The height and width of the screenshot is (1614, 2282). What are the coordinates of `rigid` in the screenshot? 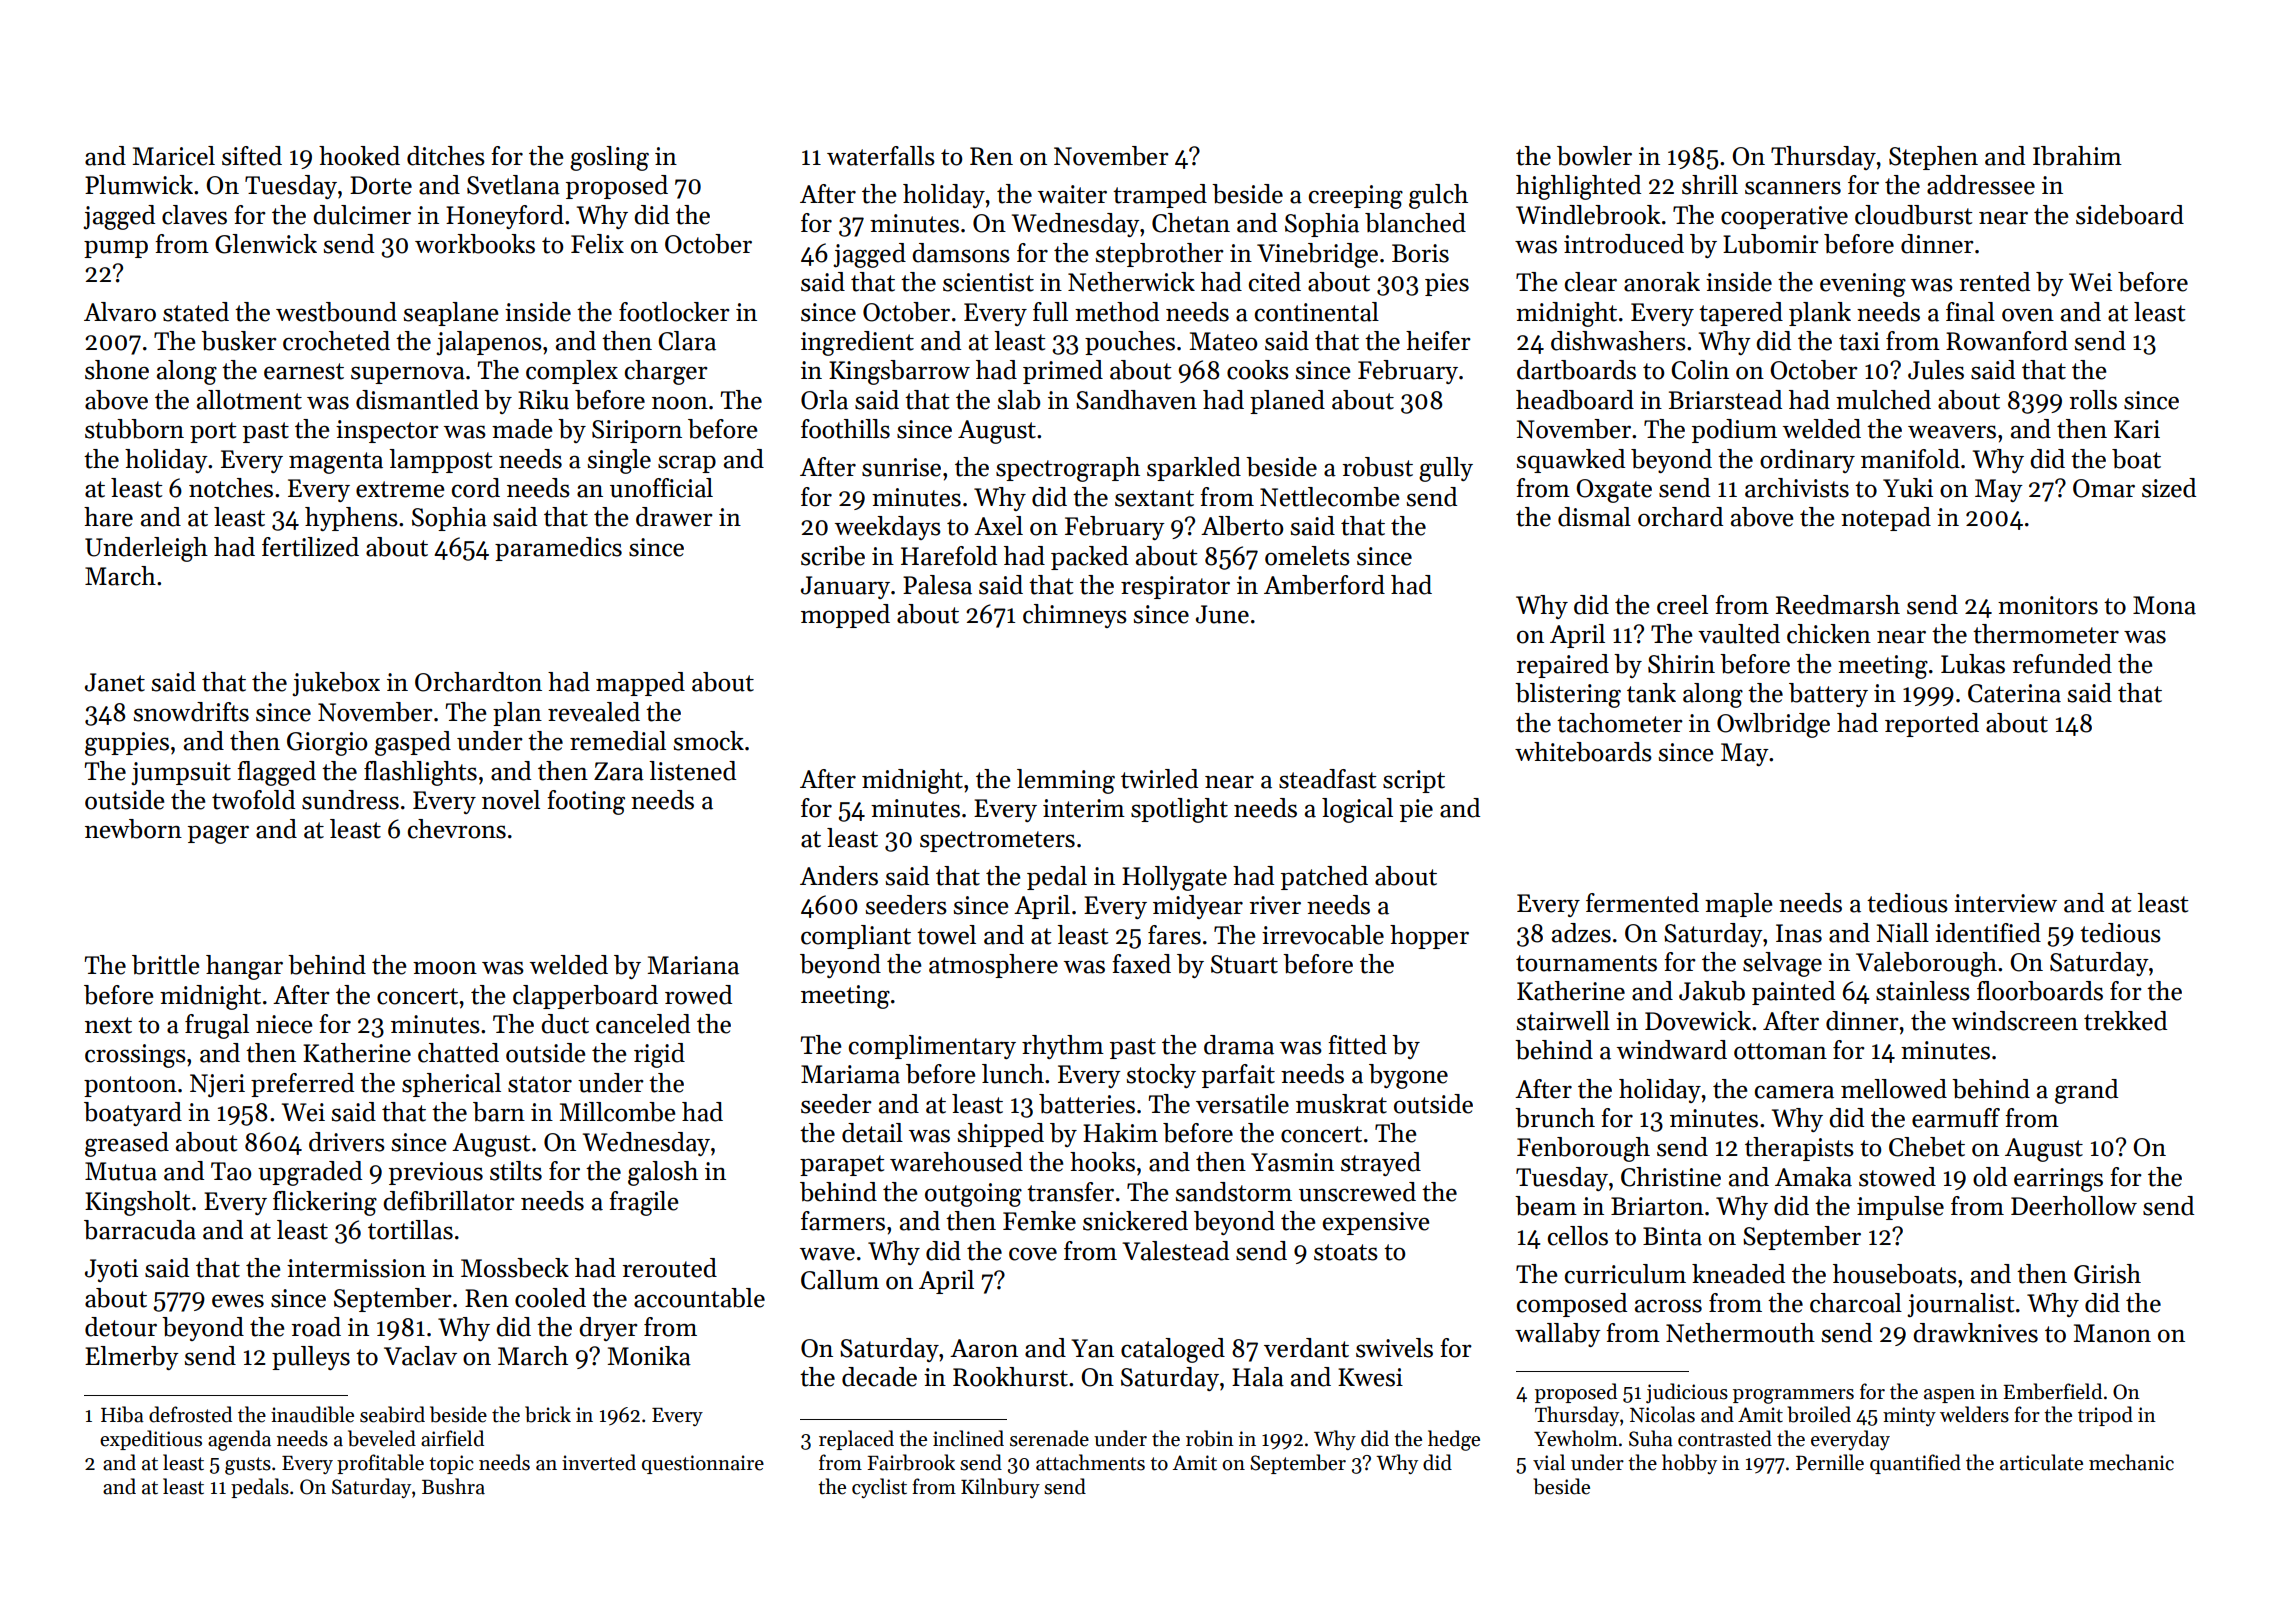 It's located at (659, 1055).
